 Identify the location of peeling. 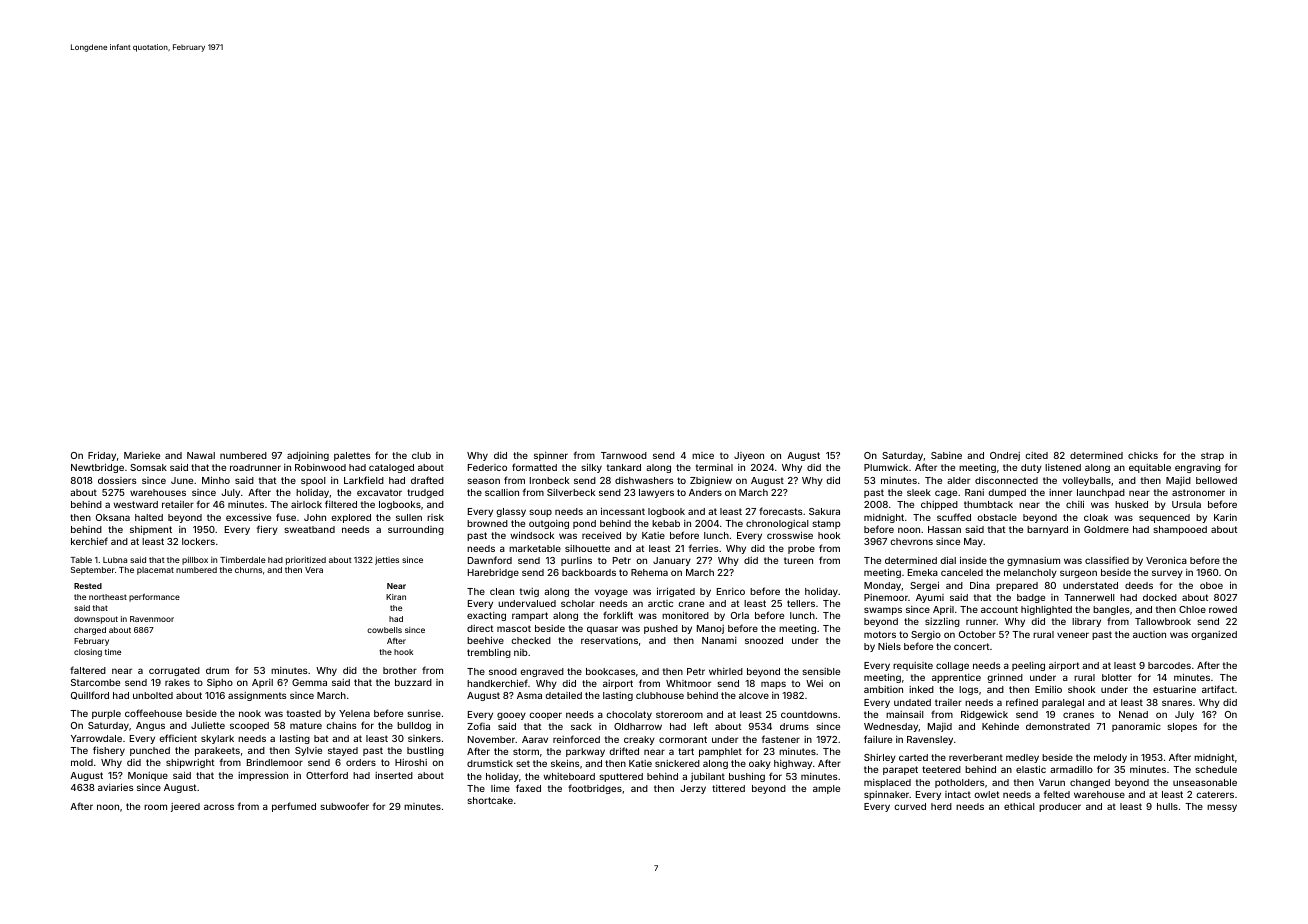
(1028, 666).
